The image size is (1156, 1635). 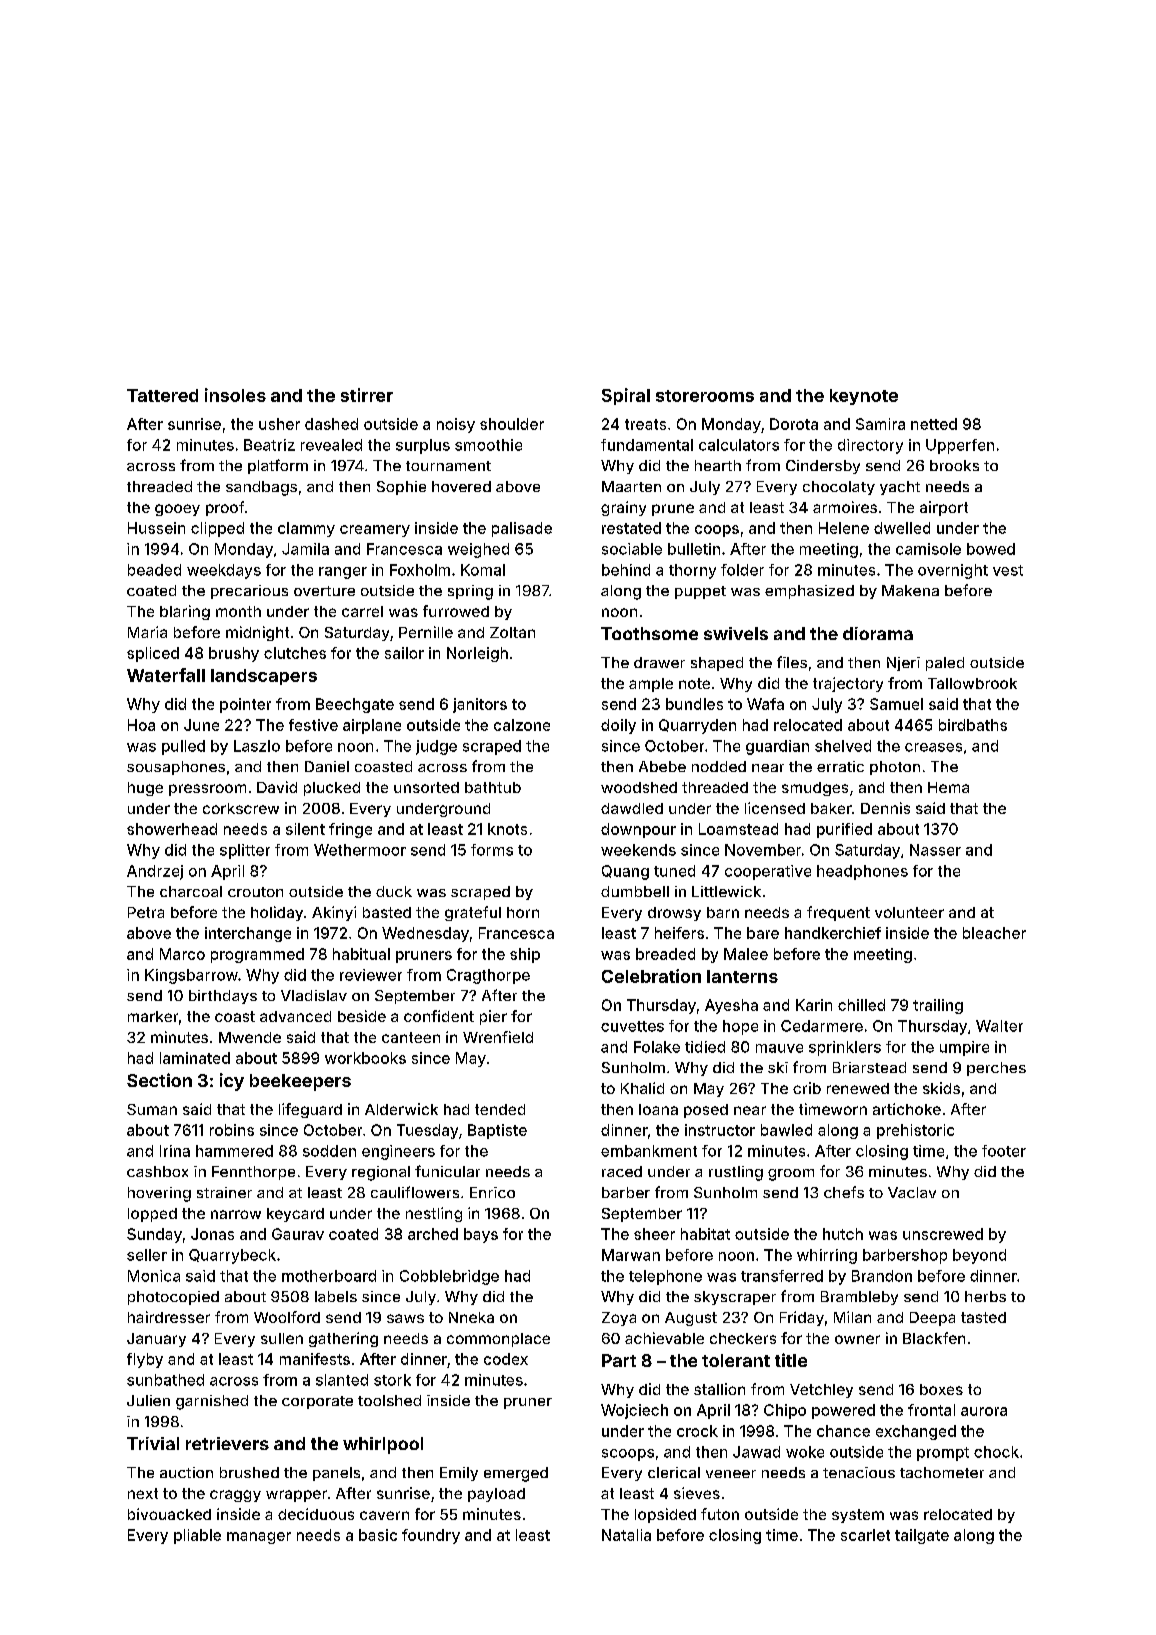 I want to click on skids, so click(x=941, y=1088).
